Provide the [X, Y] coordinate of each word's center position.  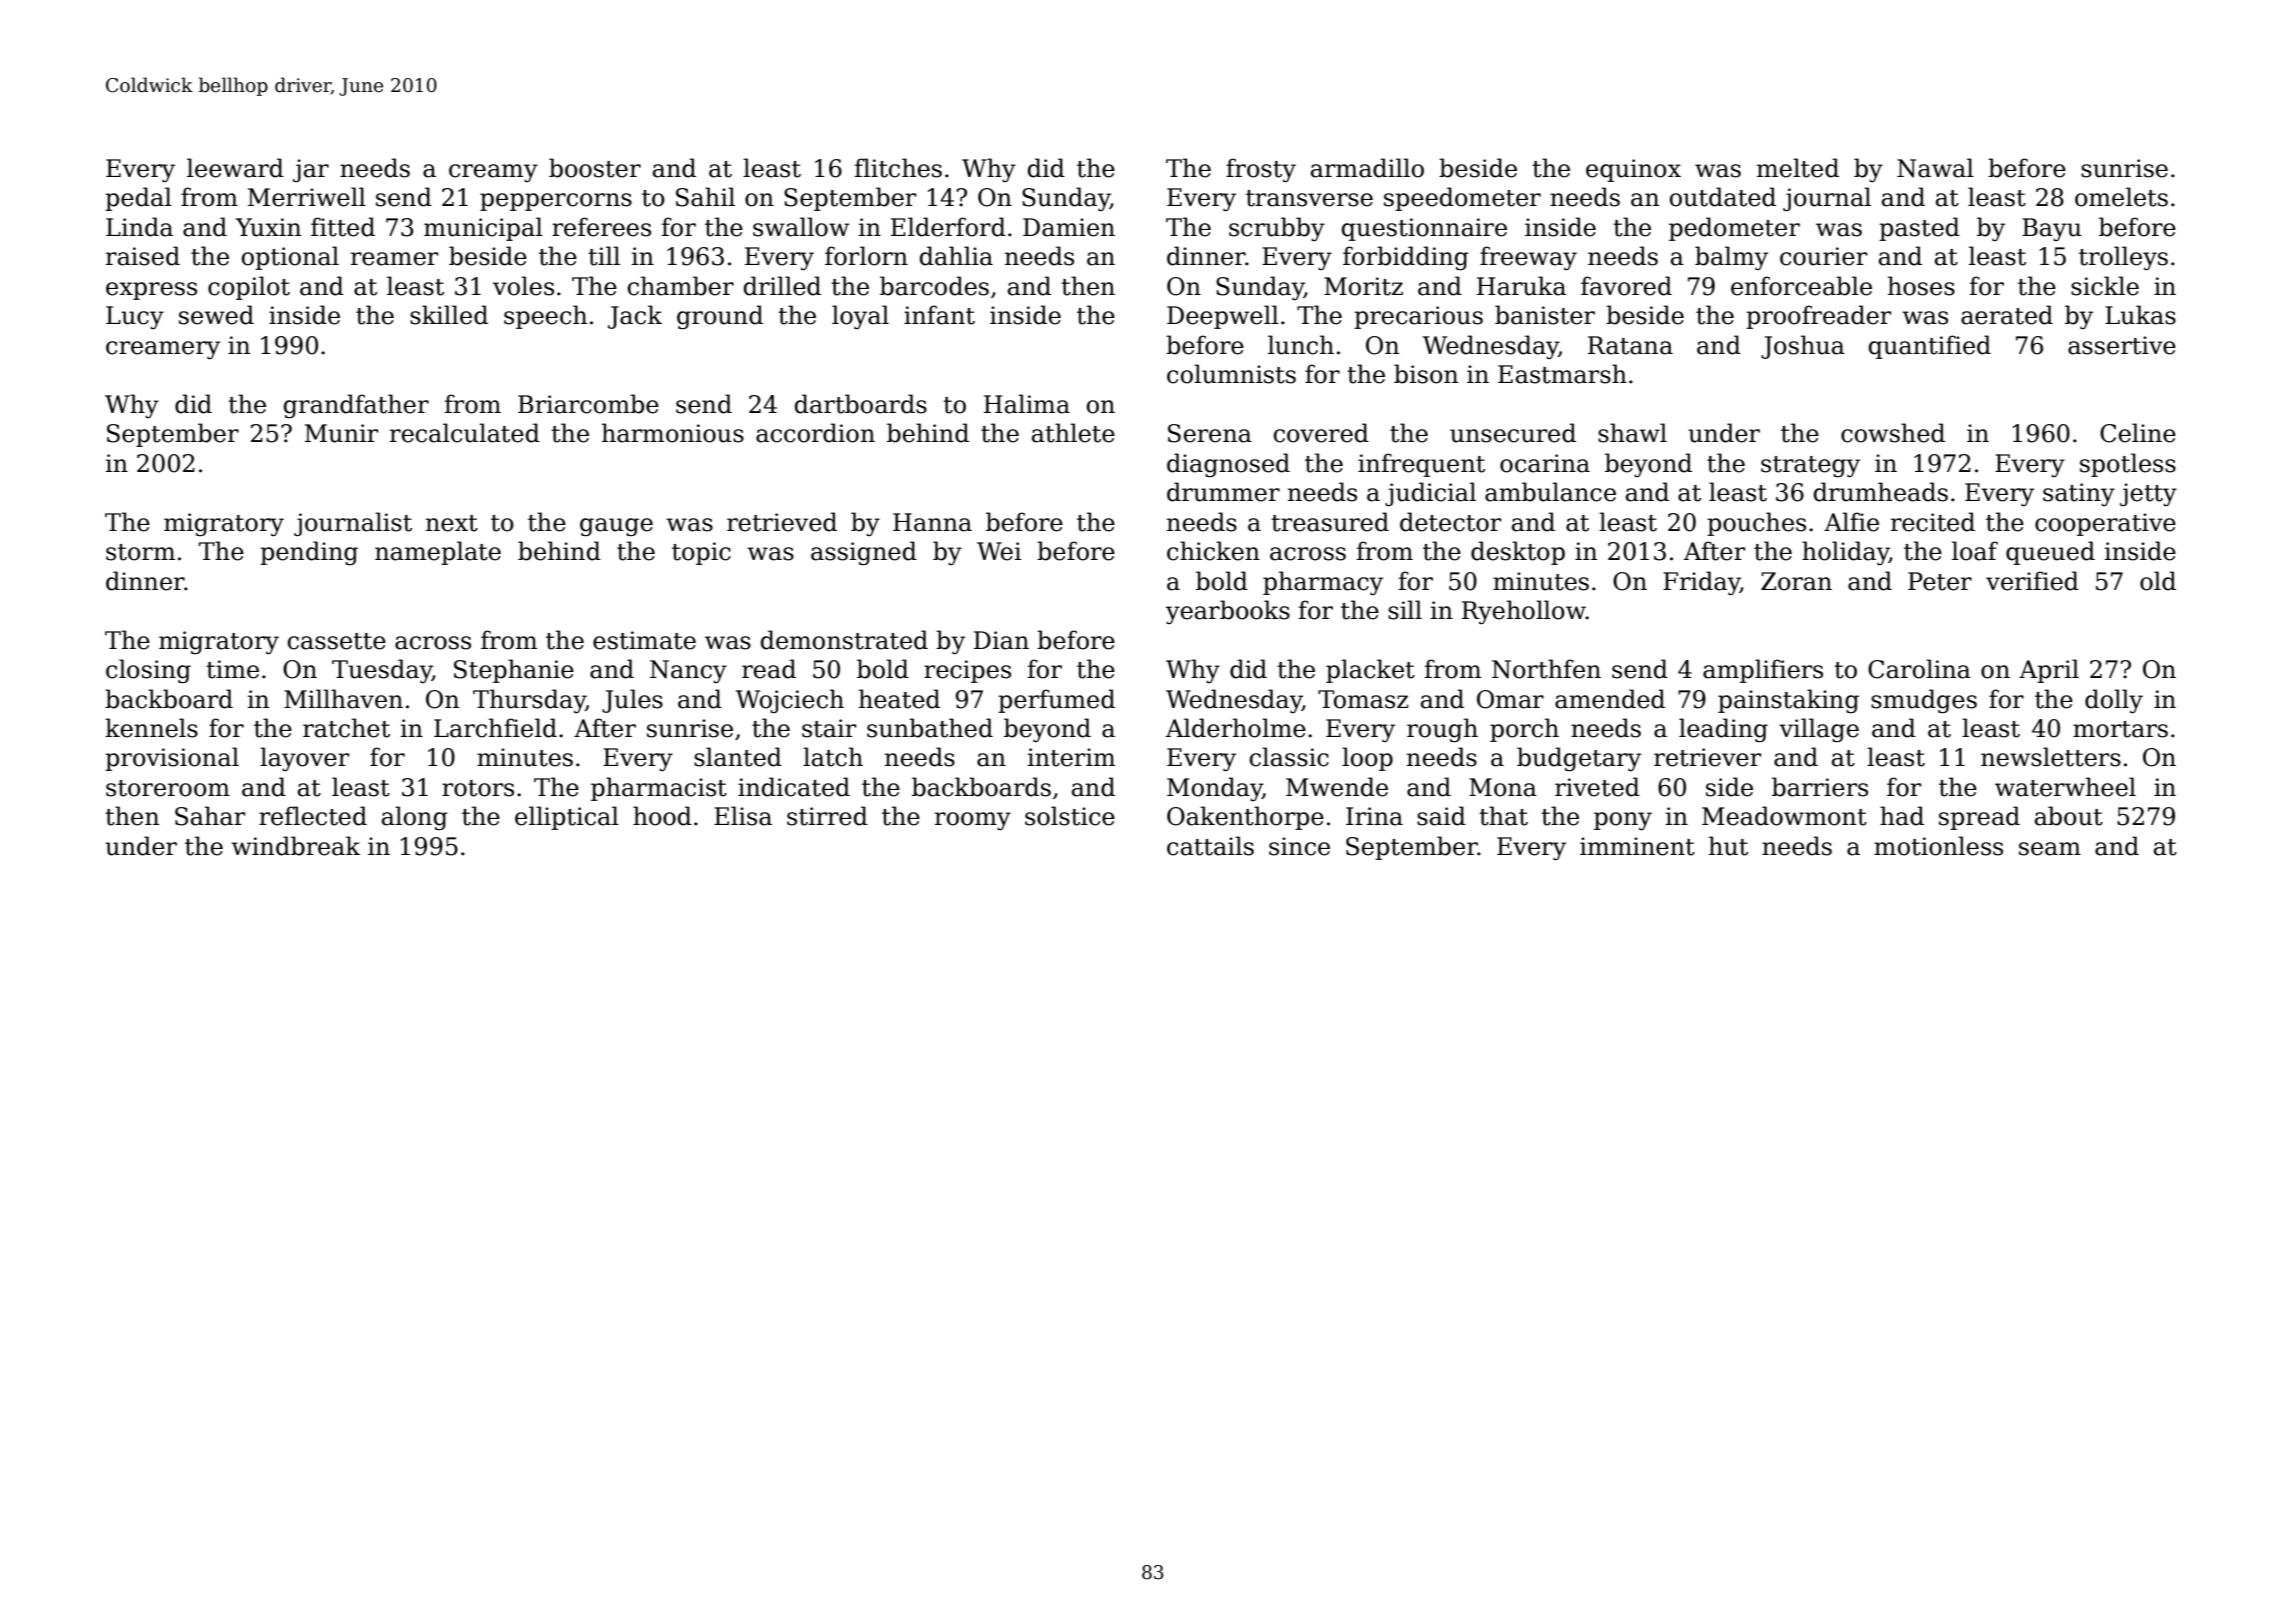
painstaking [1788, 701]
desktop [1518, 553]
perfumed [1056, 701]
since [1299, 846]
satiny [2079, 494]
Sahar [210, 816]
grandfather [356, 406]
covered [1321, 433]
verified [2032, 581]
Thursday [529, 701]
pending [309, 553]
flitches [898, 168]
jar [311, 170]
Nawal [1935, 168]
